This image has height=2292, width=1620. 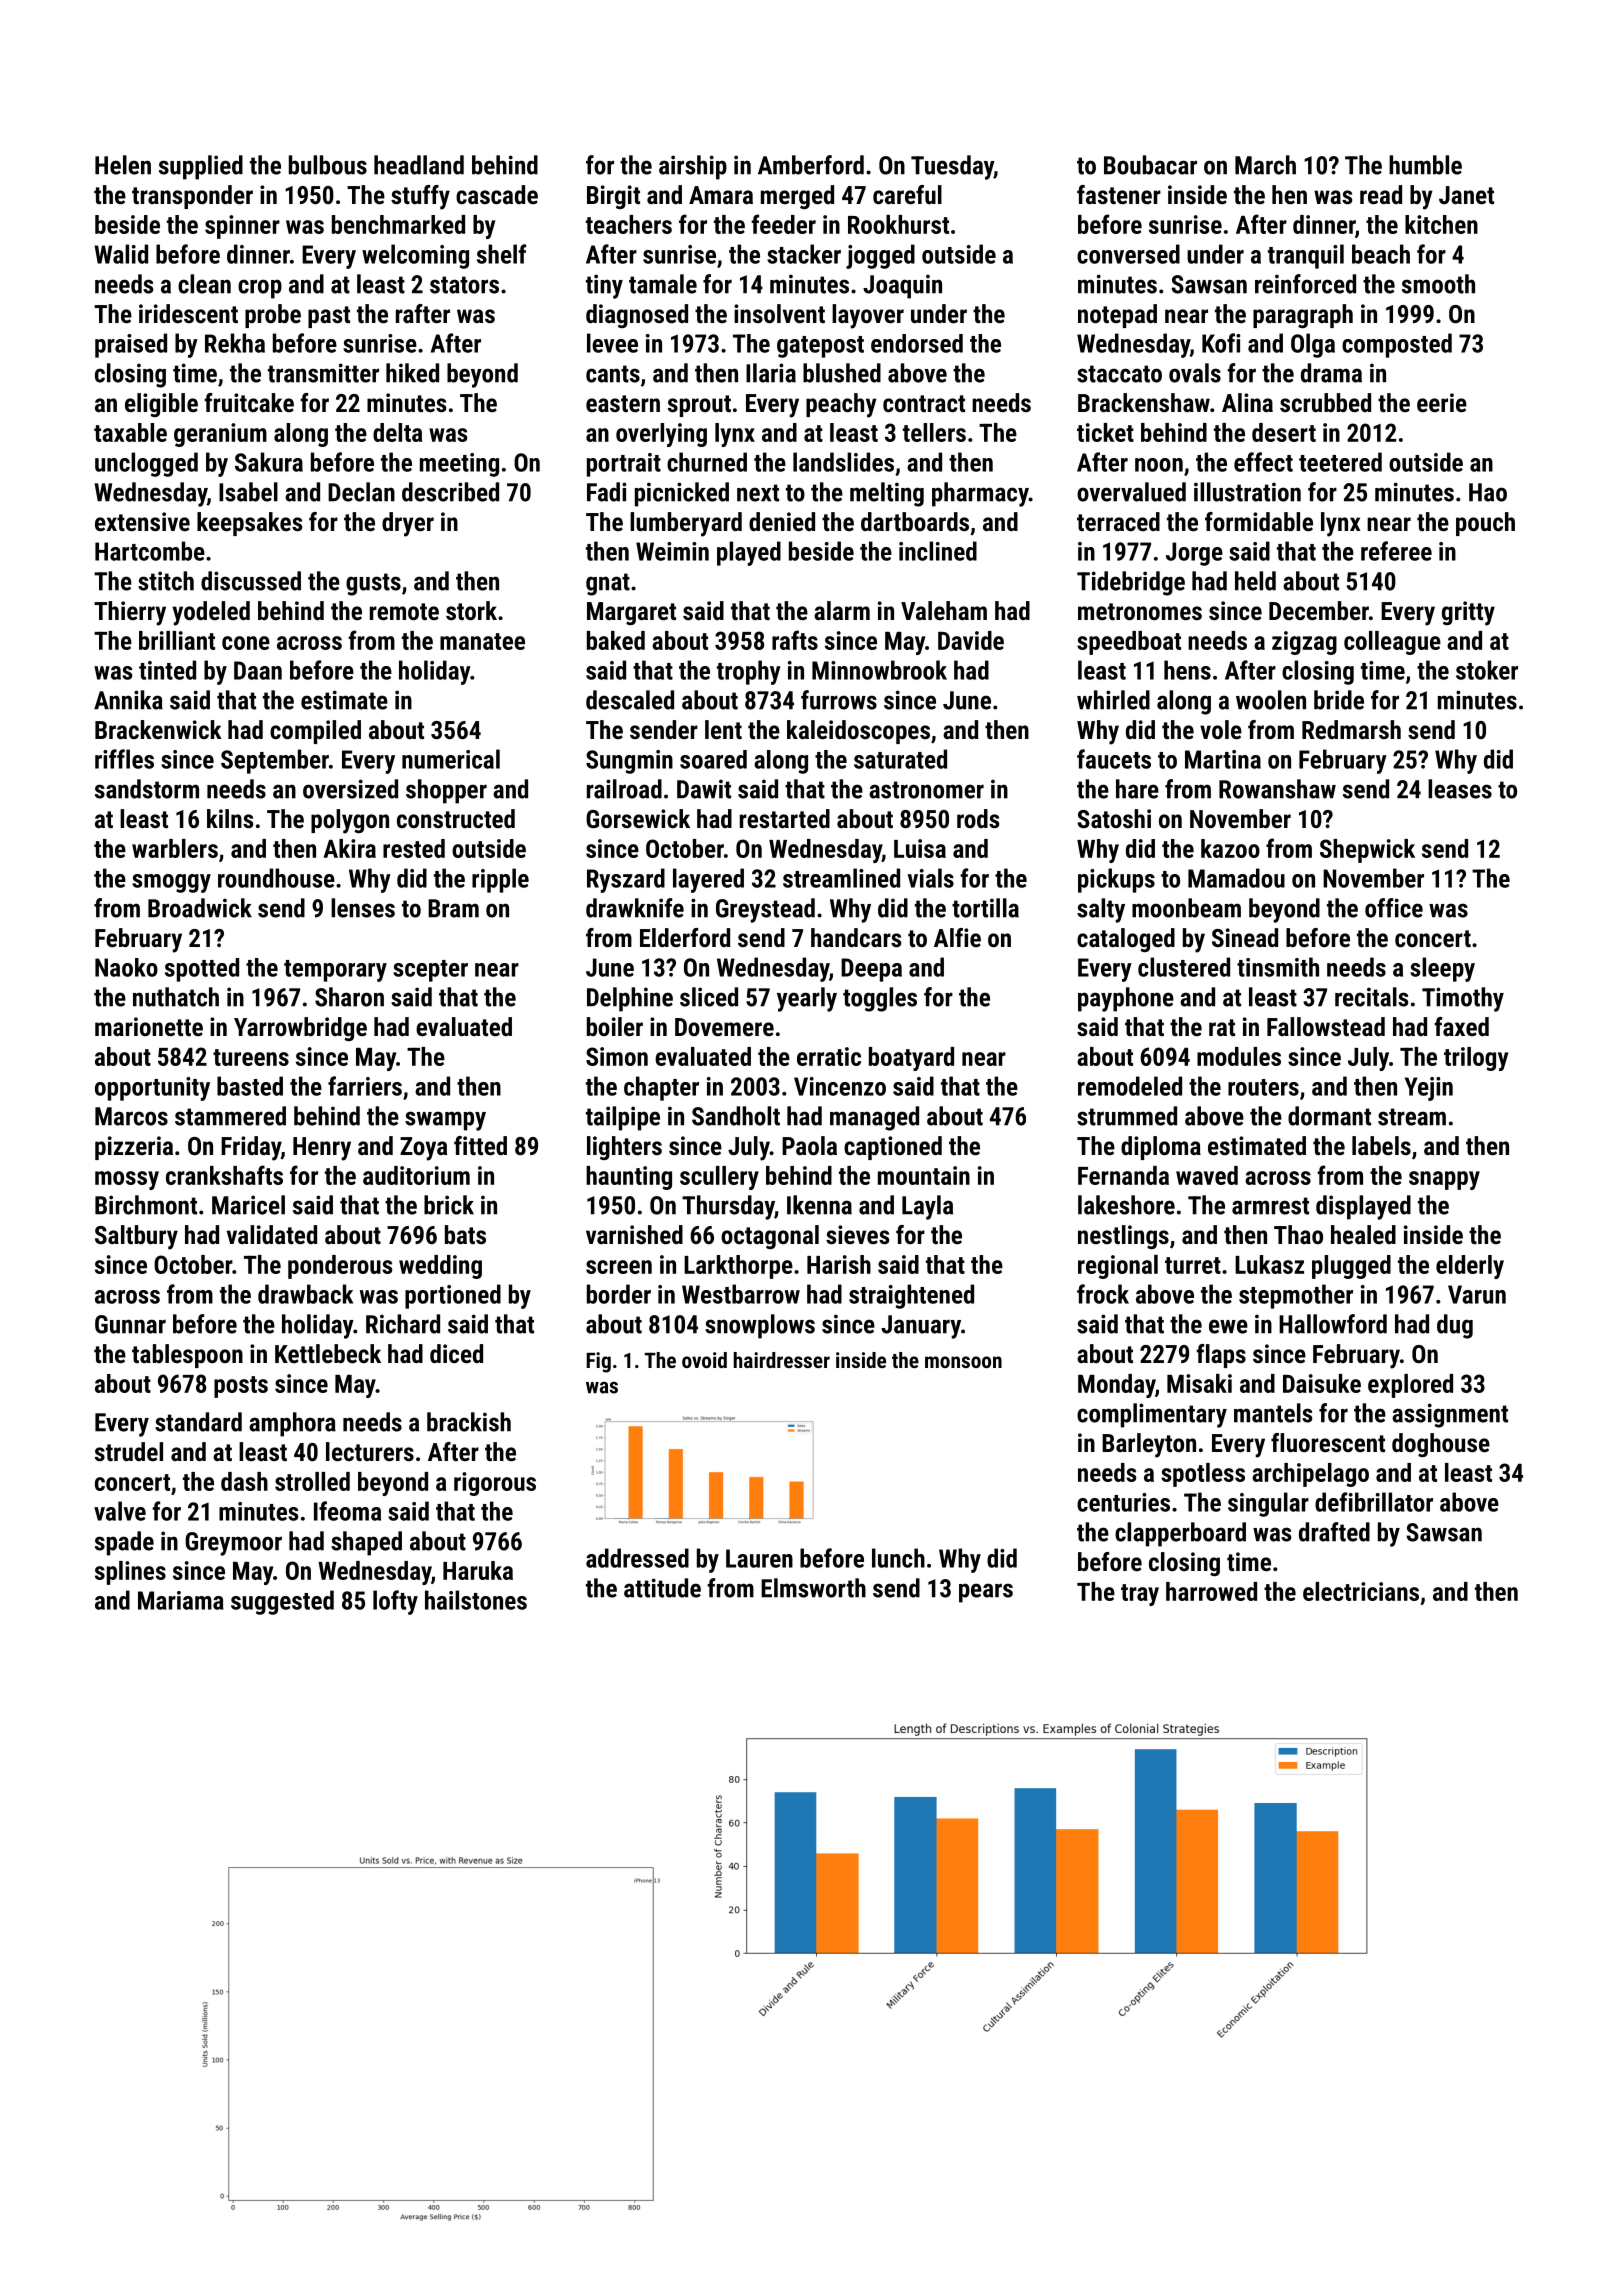 I want to click on astronomer, so click(x=926, y=790).
